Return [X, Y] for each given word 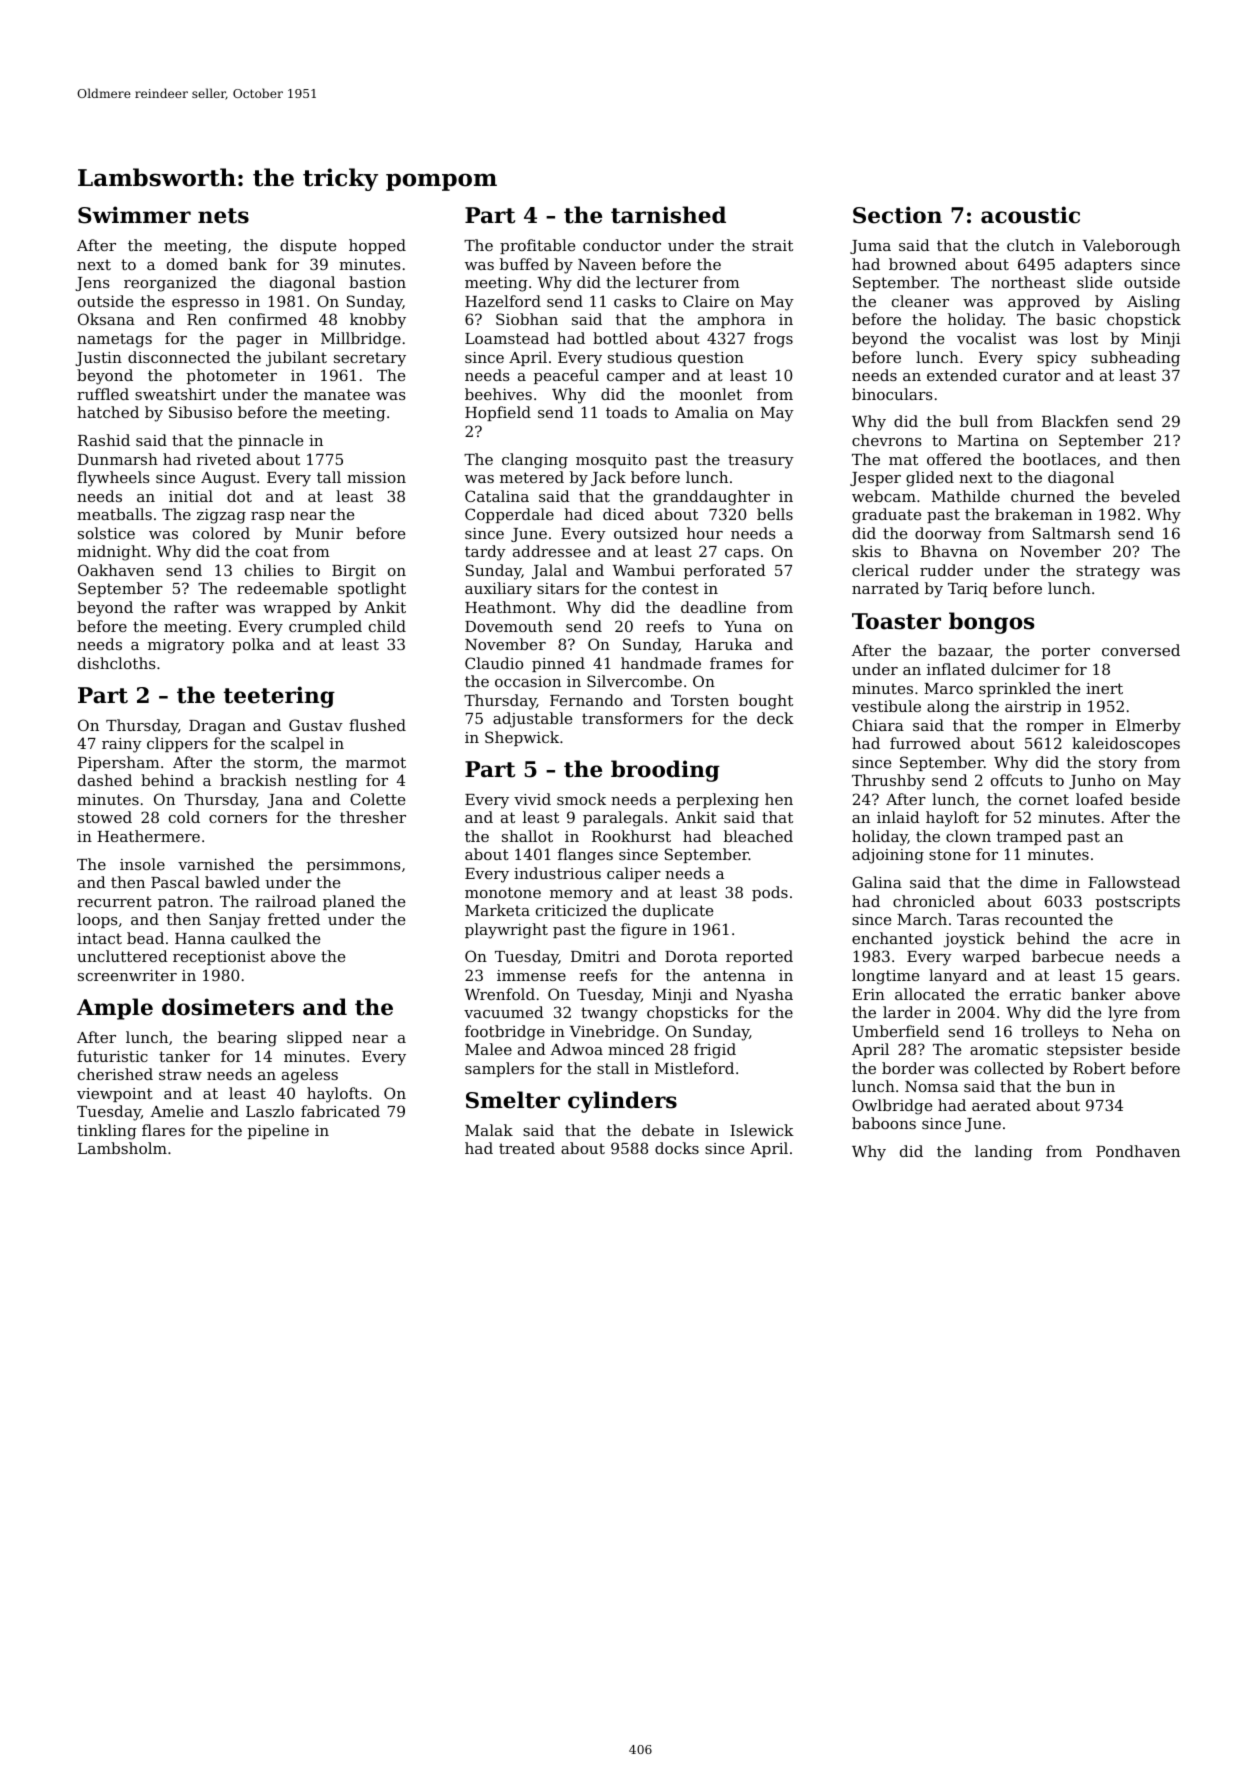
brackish [253, 780]
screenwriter [127, 975]
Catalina [497, 496]
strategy [1108, 572]
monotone [503, 892]
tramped [1029, 837]
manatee [337, 394]
